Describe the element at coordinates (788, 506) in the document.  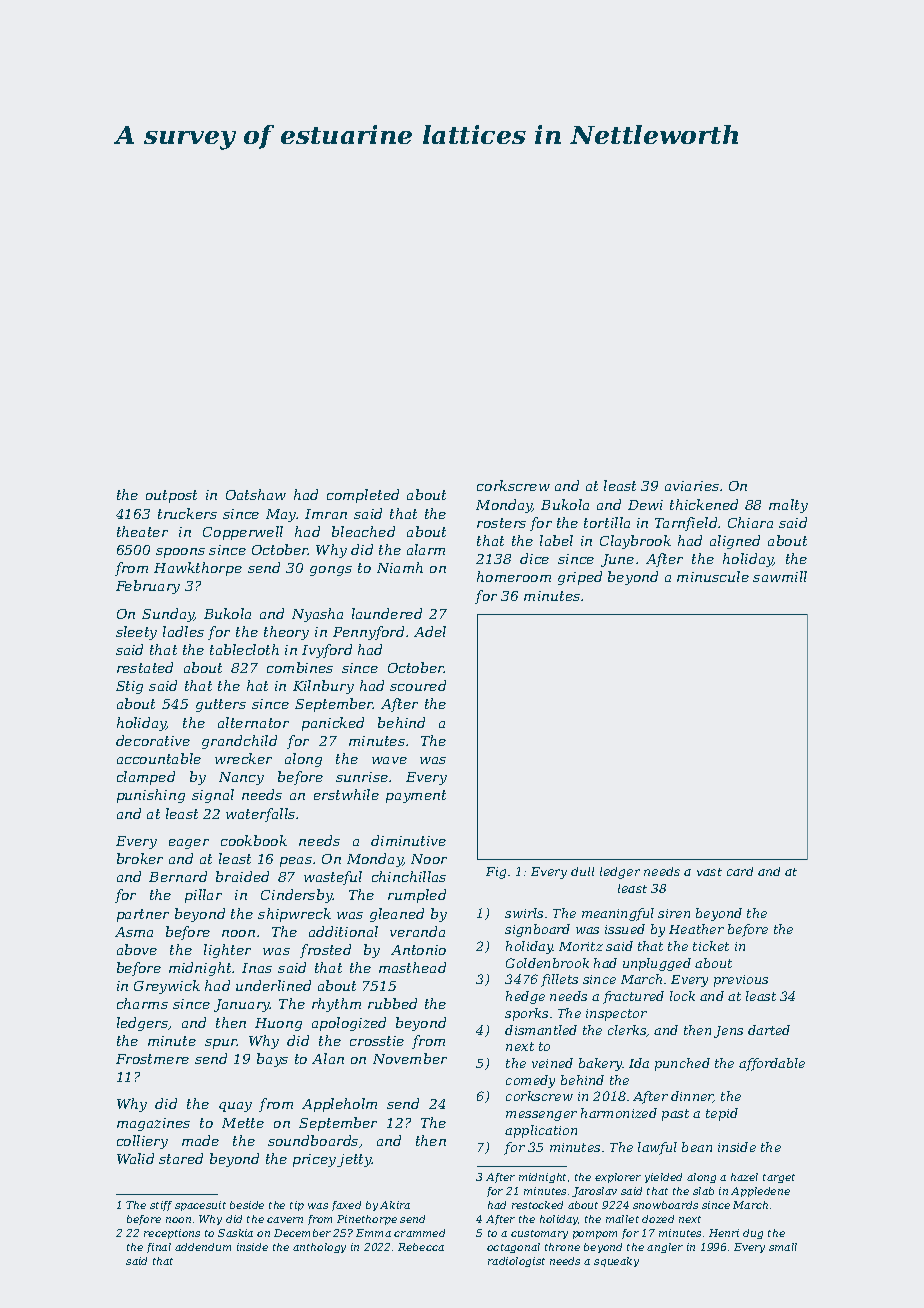
I see `malty` at that location.
